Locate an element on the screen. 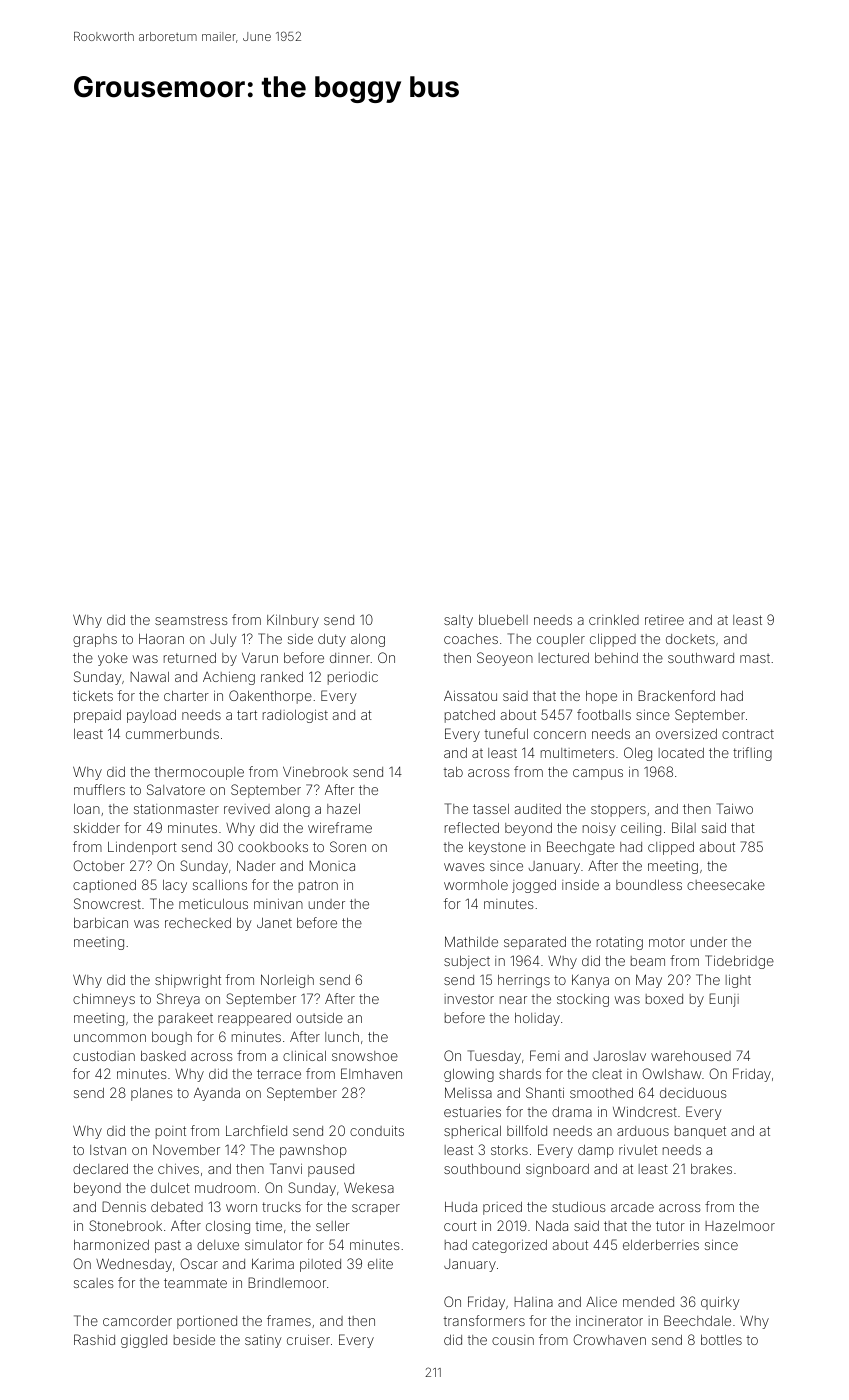 The width and height of the screenshot is (849, 1400). Brackenford is located at coordinates (676, 695).
